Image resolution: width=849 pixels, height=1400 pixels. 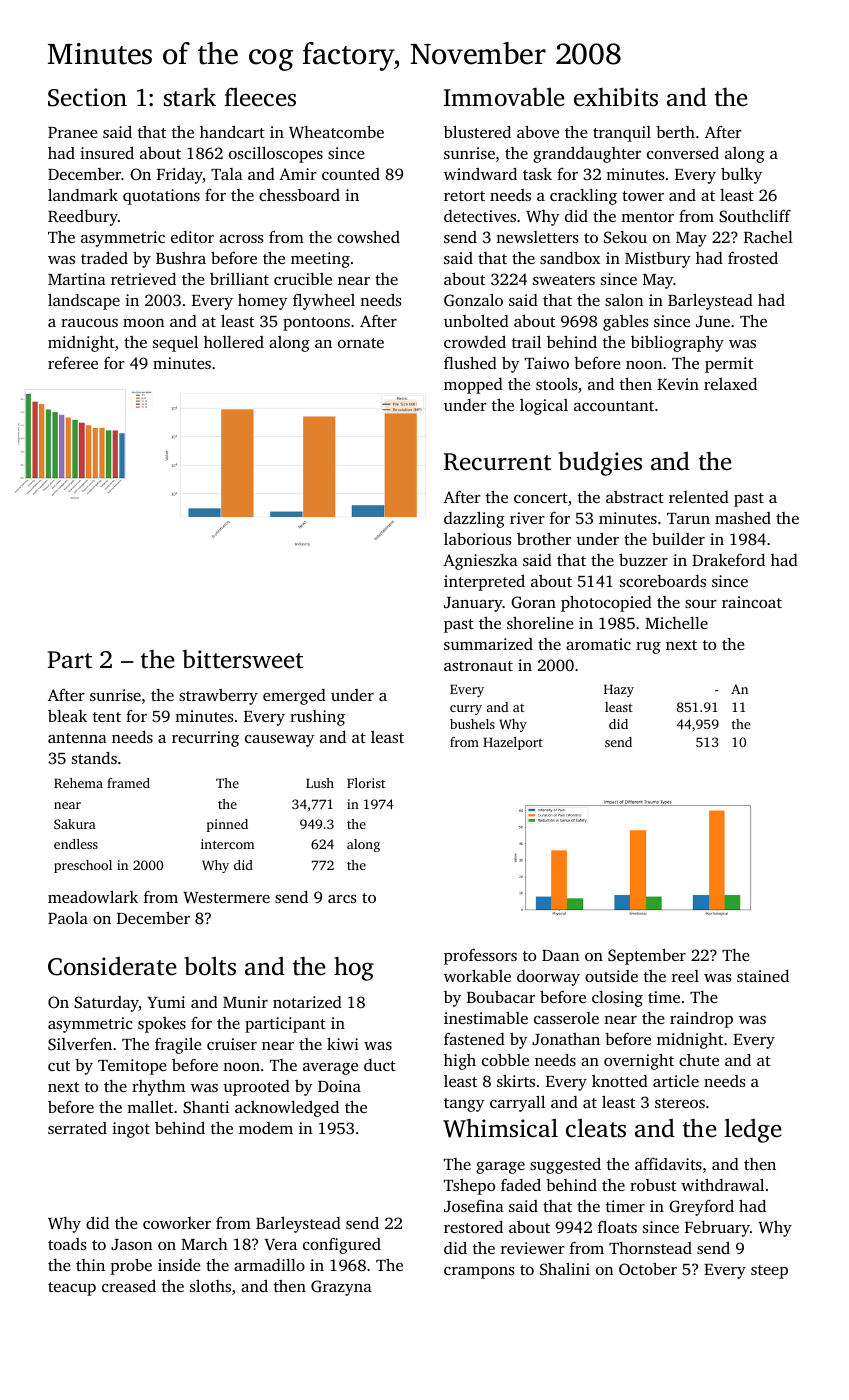 I want to click on bittersweet, so click(x=242, y=659).
